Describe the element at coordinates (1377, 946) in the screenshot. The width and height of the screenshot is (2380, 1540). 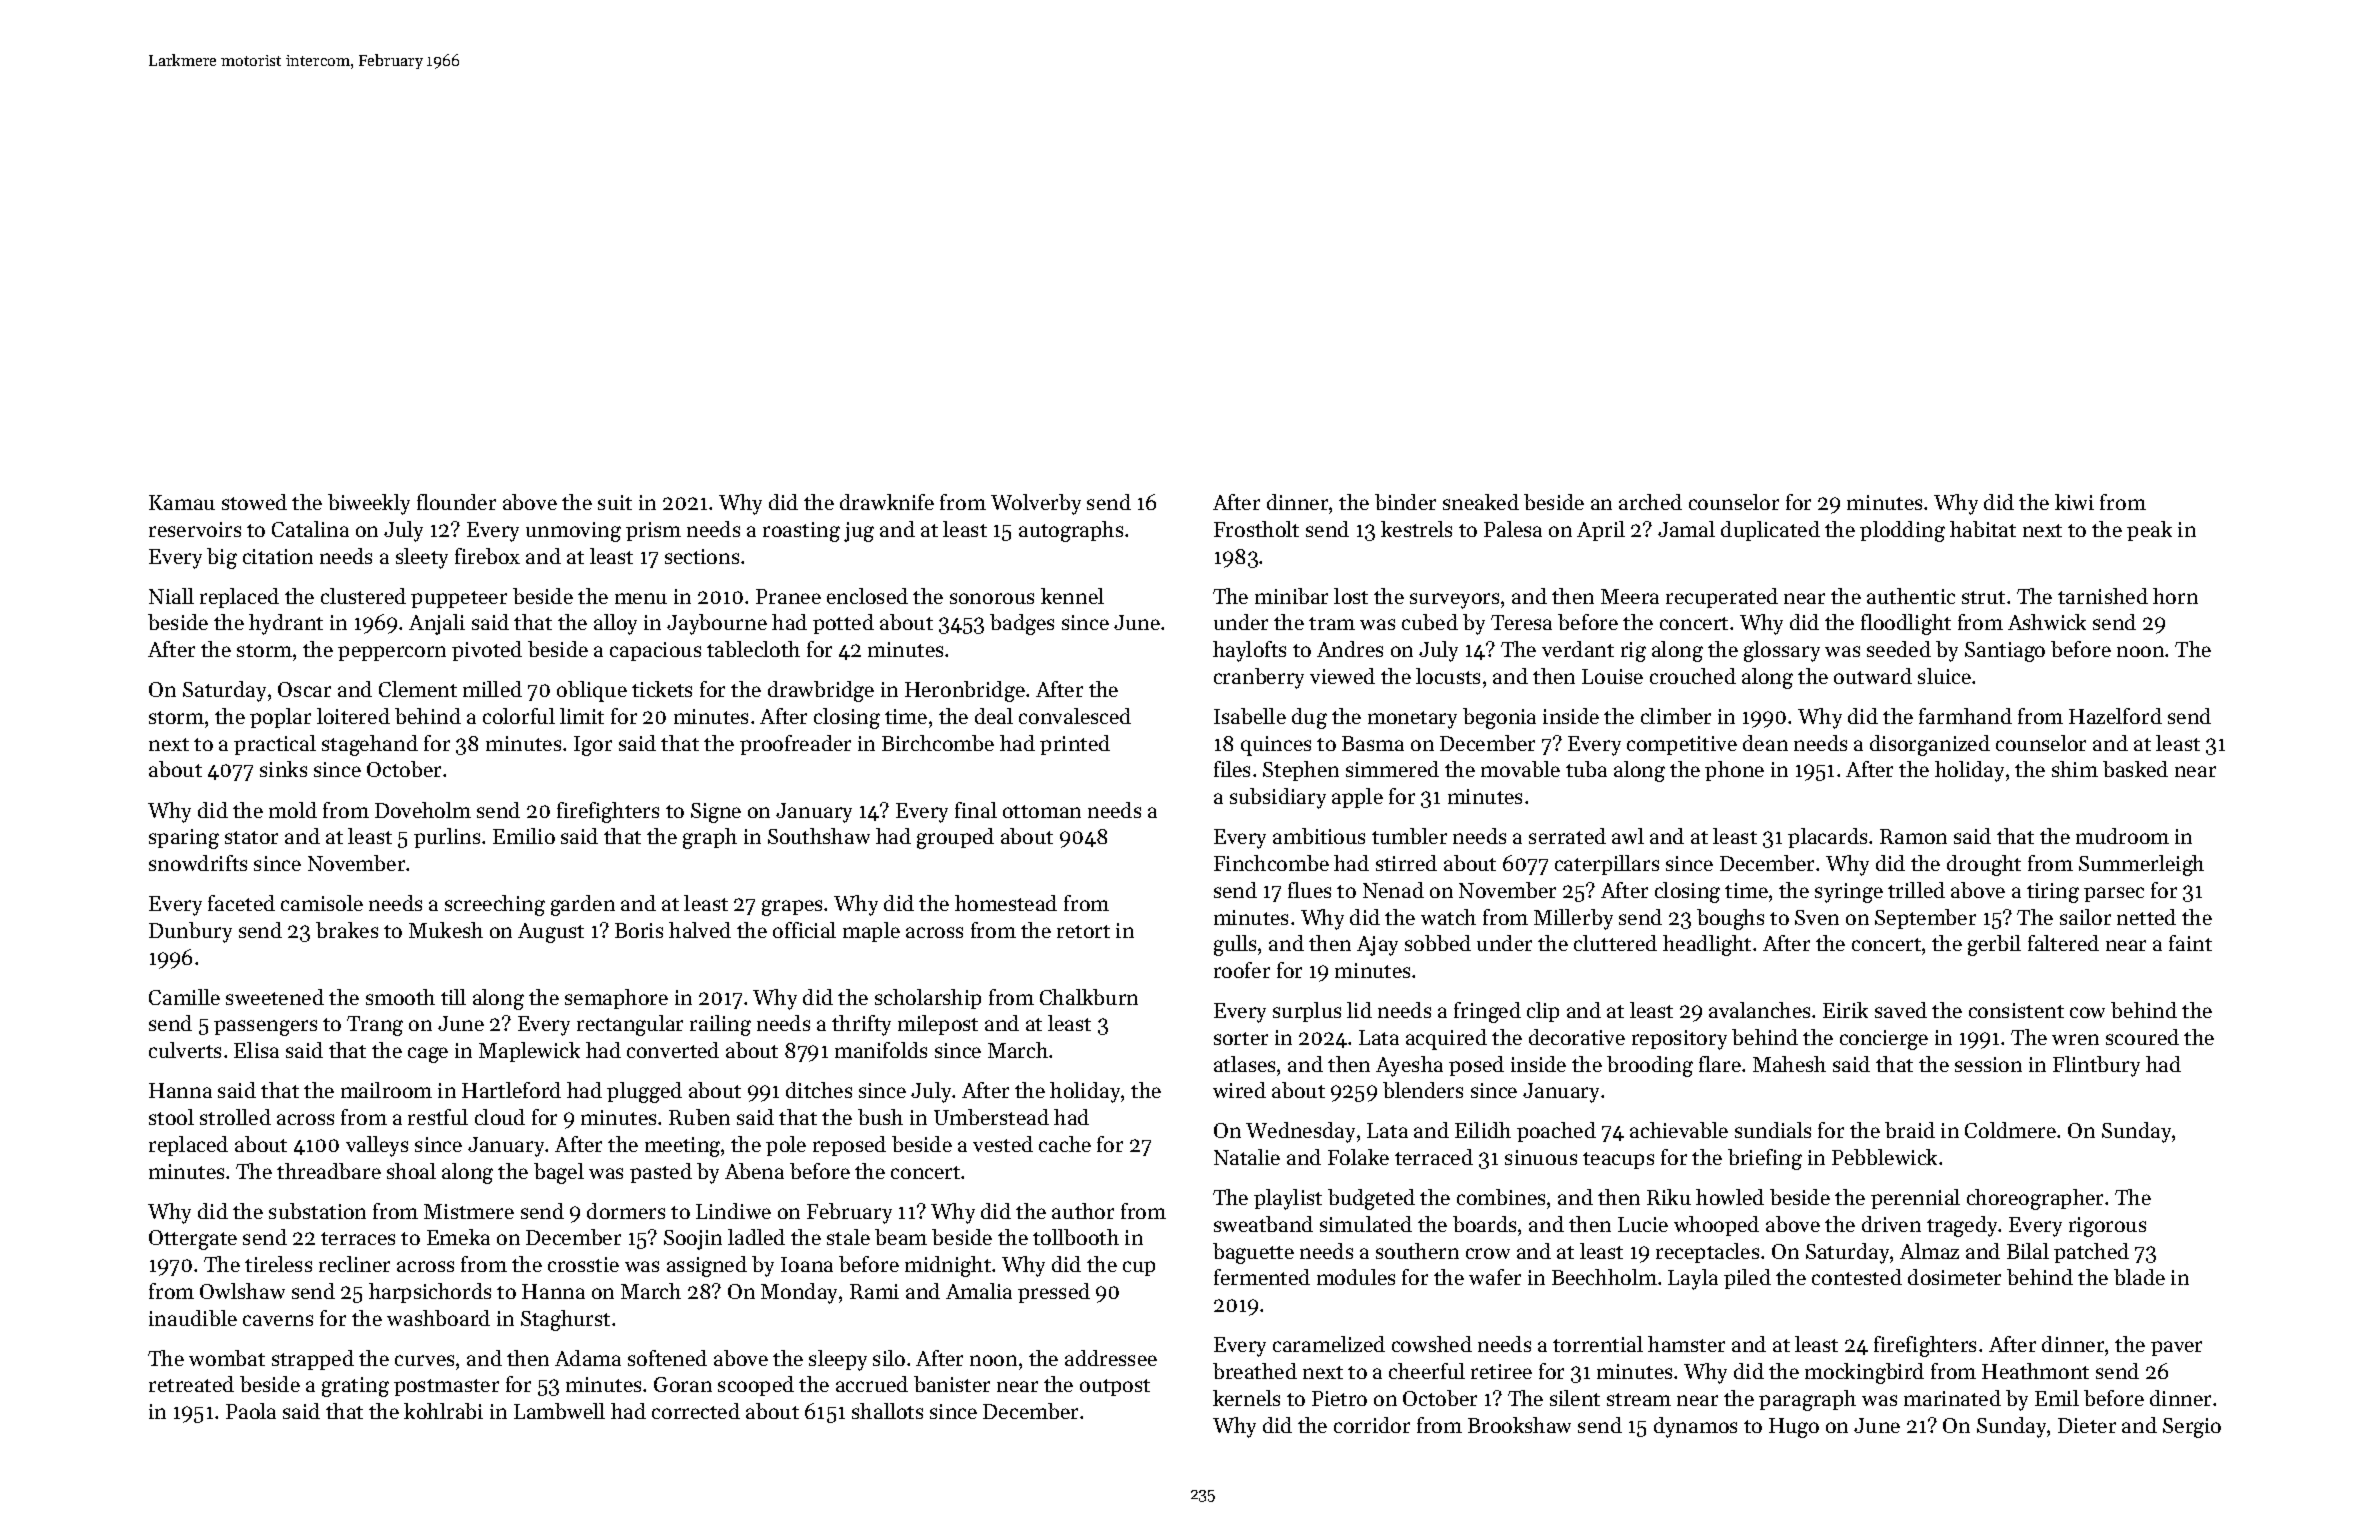
I see `Ajay` at that location.
